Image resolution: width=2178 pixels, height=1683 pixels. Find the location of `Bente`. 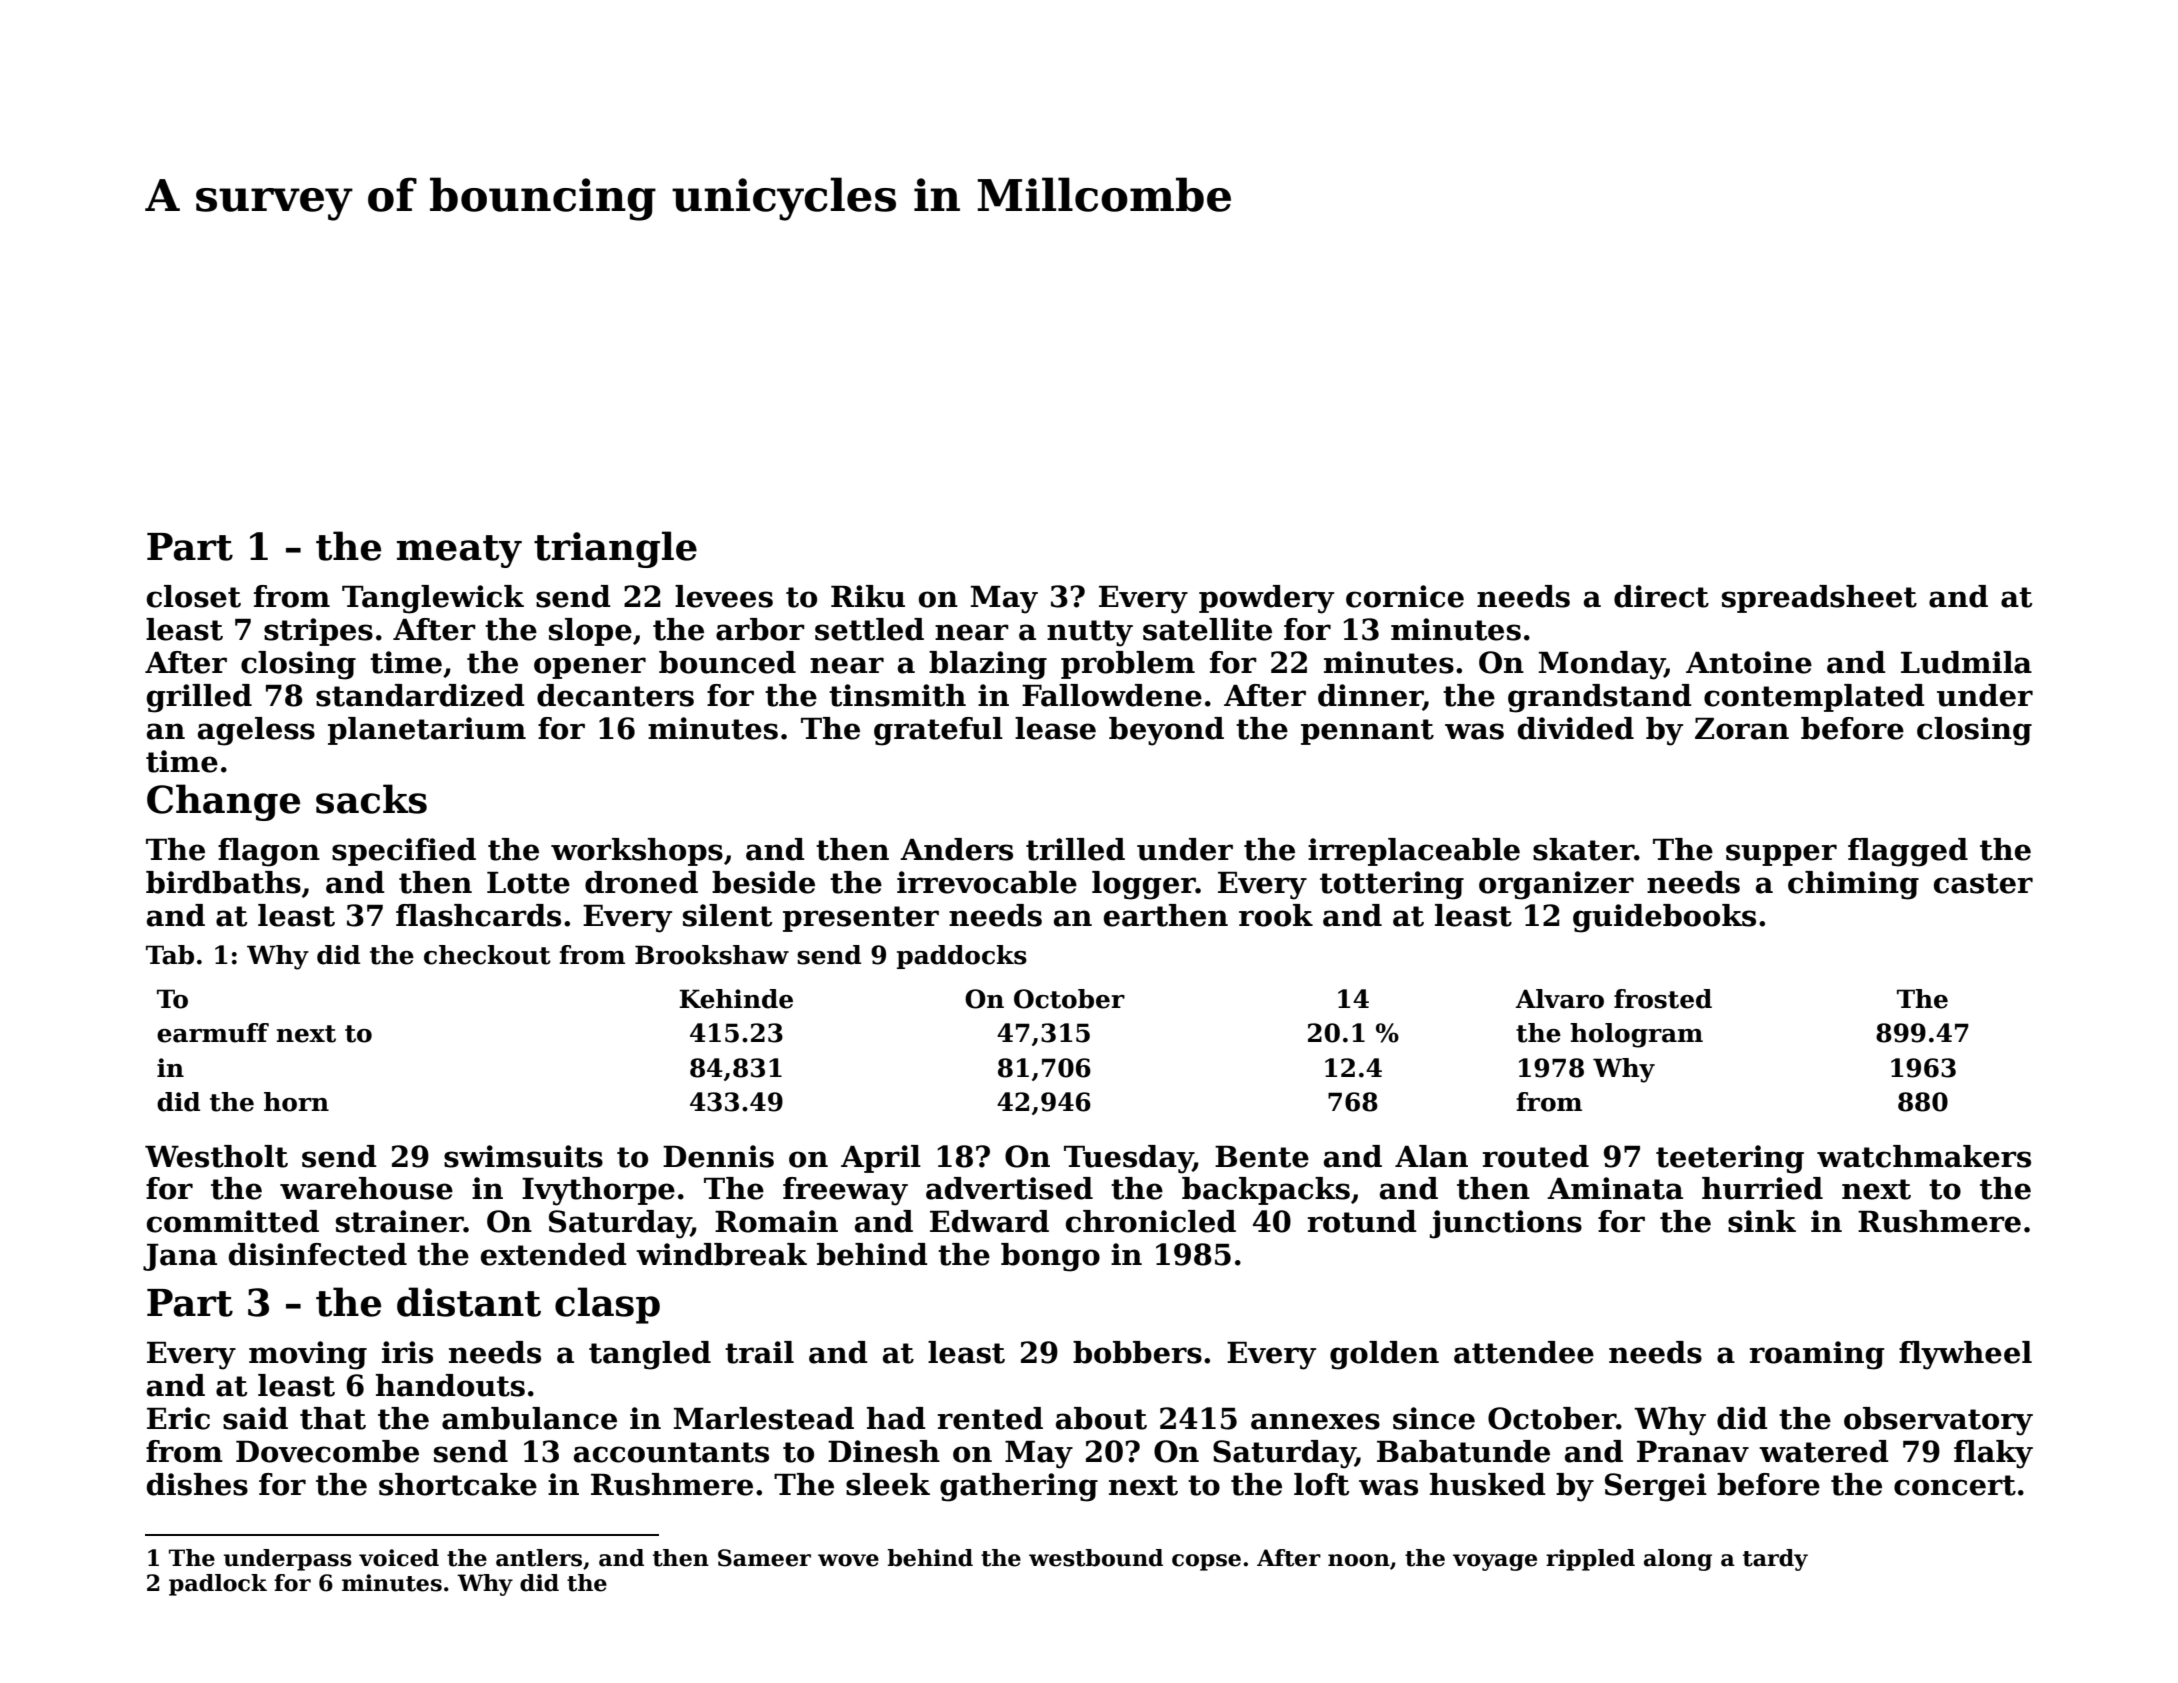

Bente is located at coordinates (1262, 1157).
